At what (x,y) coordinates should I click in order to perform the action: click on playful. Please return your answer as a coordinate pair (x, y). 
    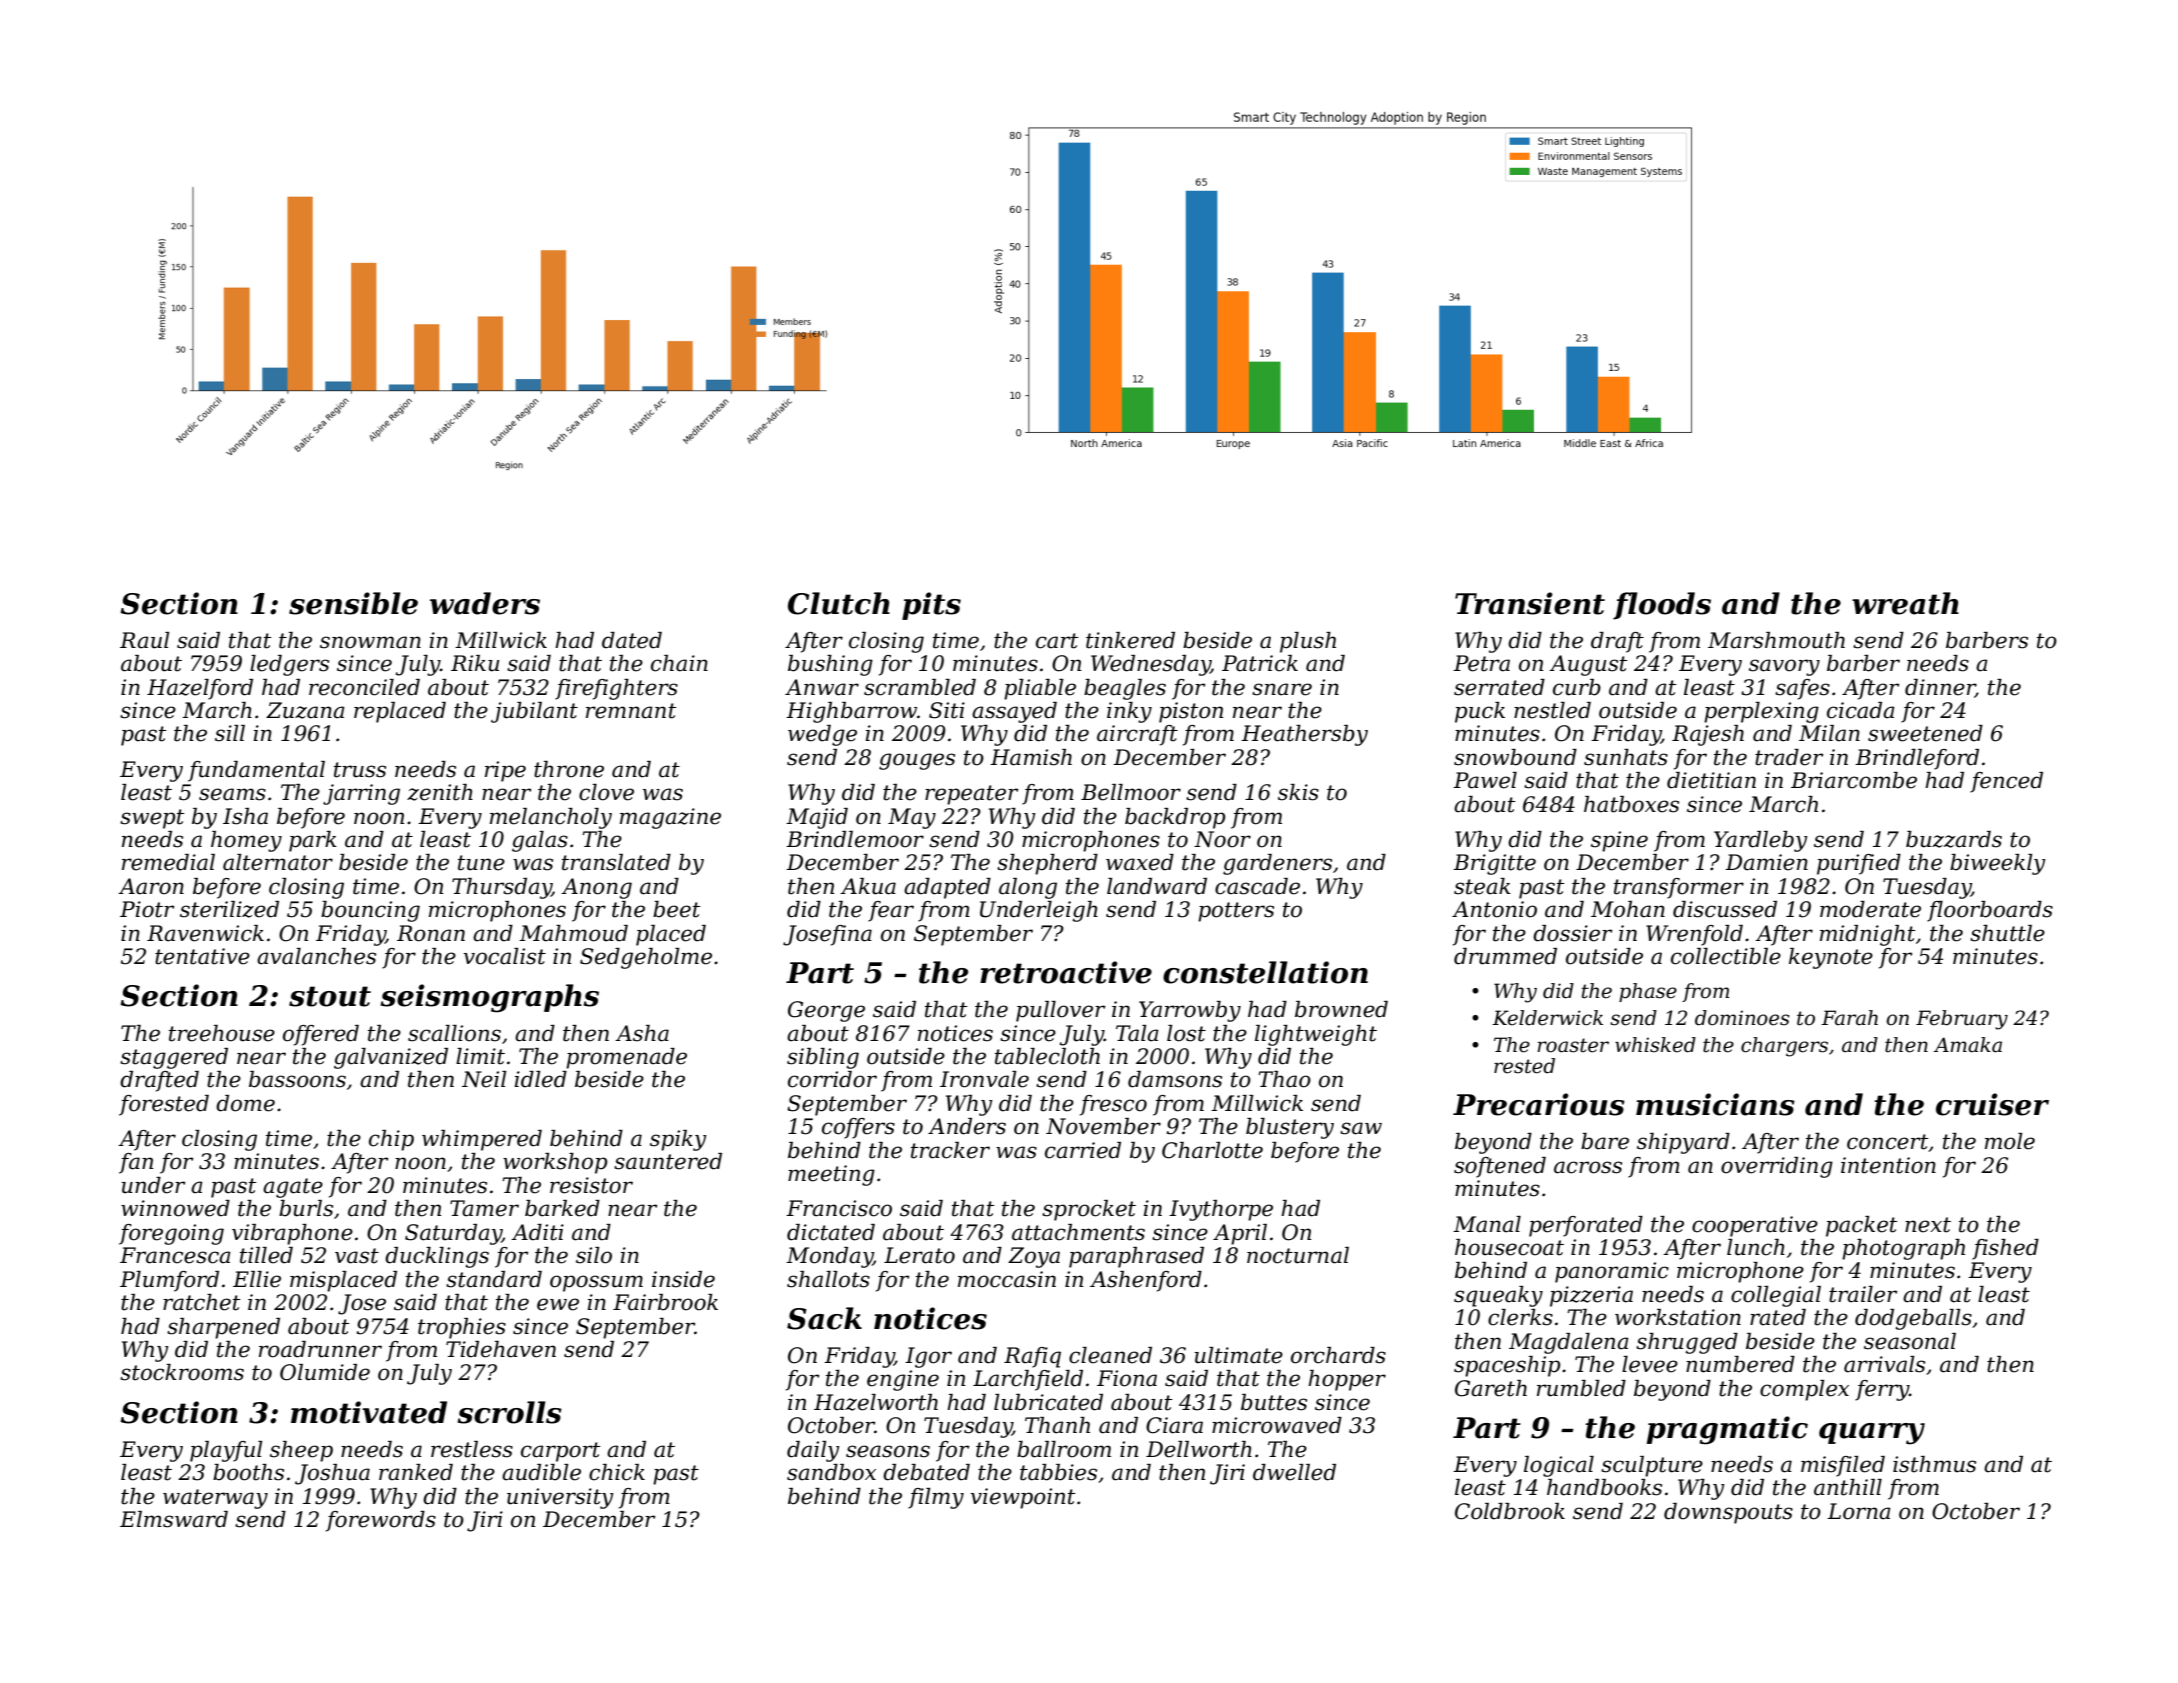
    Looking at the image, I should click on (226, 1451).
